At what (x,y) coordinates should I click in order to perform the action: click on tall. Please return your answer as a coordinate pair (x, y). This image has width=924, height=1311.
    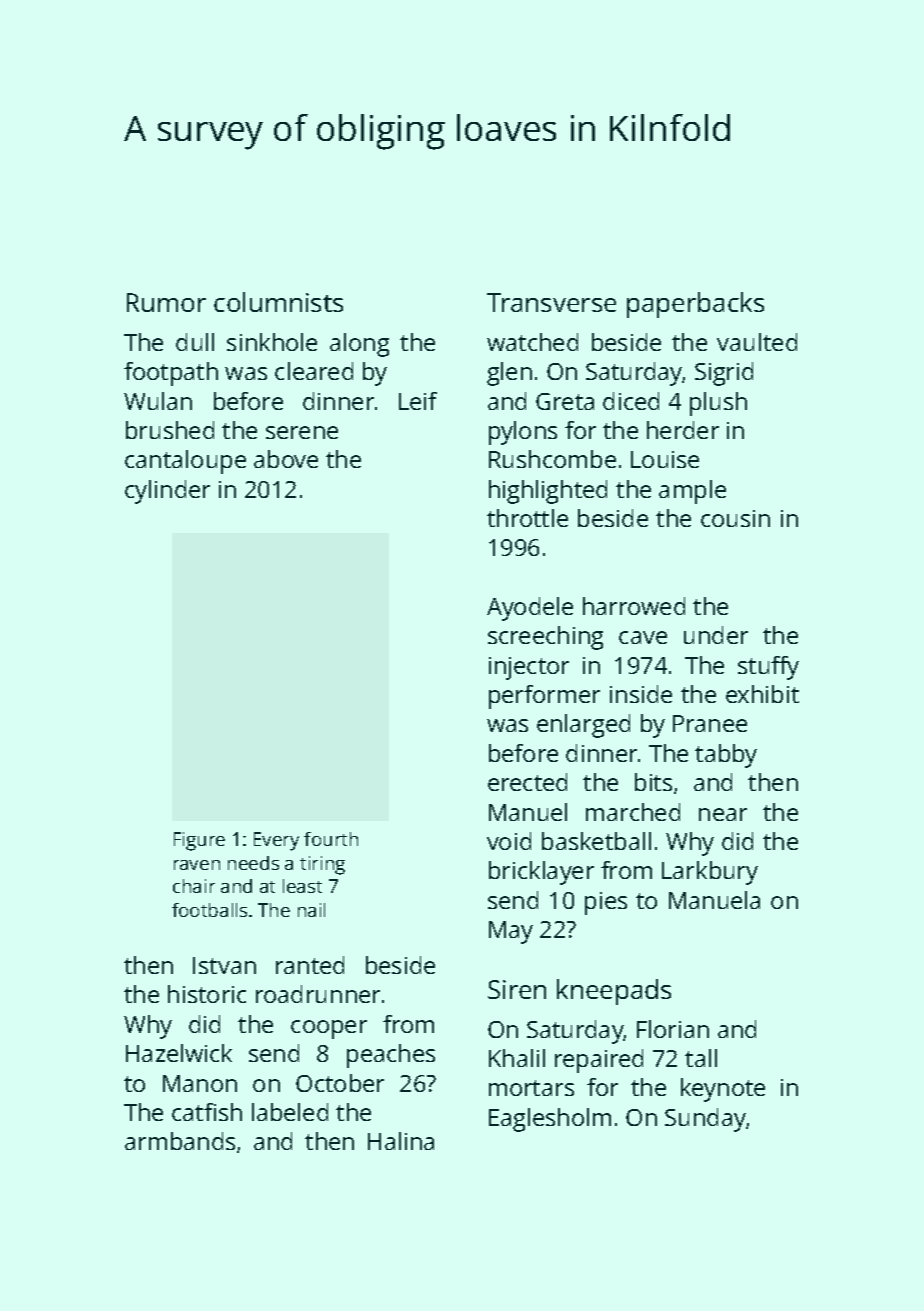
    Looking at the image, I should click on (701, 1058).
